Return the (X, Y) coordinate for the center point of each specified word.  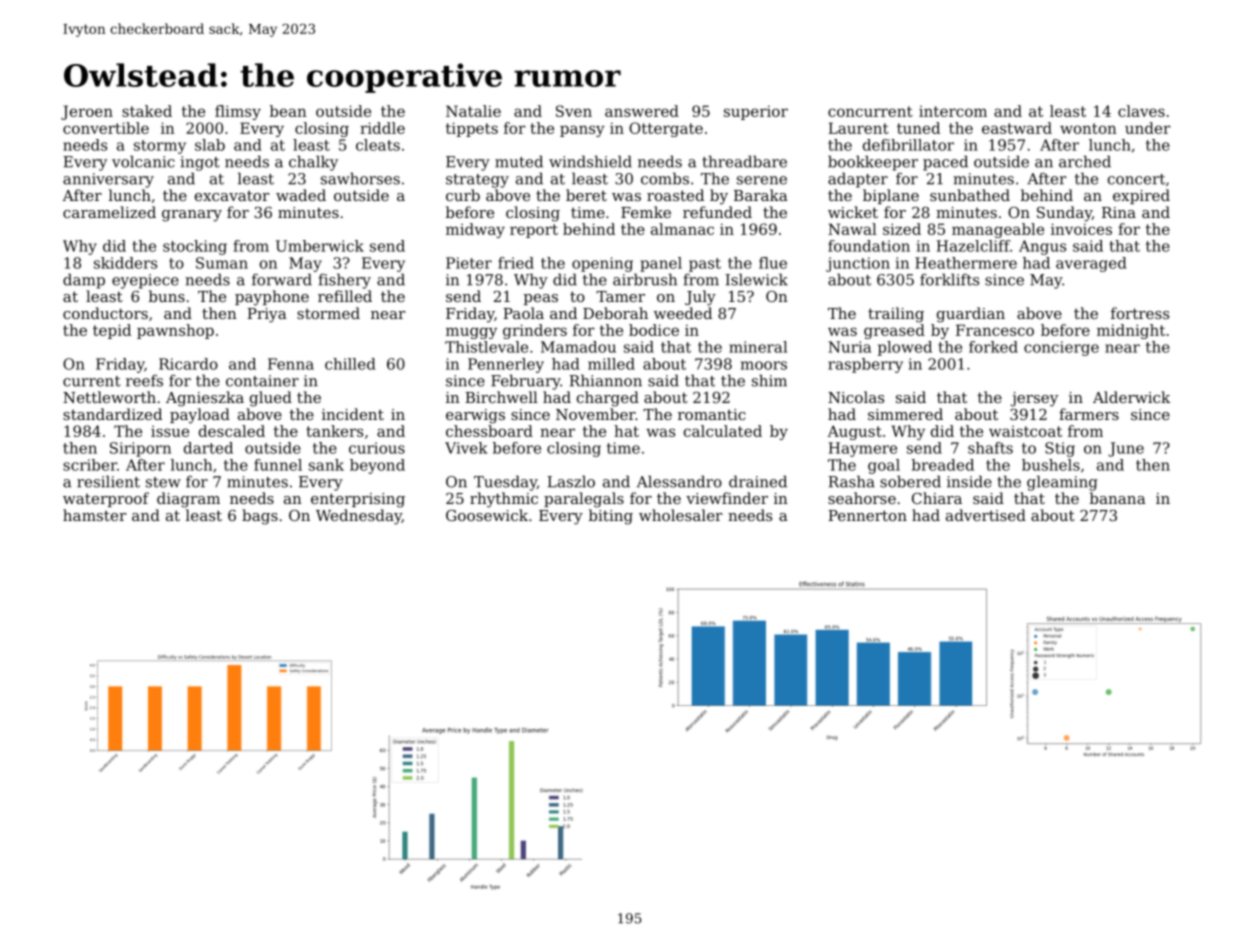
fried (516, 263)
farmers (1089, 414)
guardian (971, 315)
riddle (382, 128)
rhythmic (504, 500)
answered (642, 111)
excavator (232, 196)
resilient (108, 481)
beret (586, 195)
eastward (1017, 128)
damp (84, 281)
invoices (1081, 229)
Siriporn (140, 449)
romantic (712, 414)
